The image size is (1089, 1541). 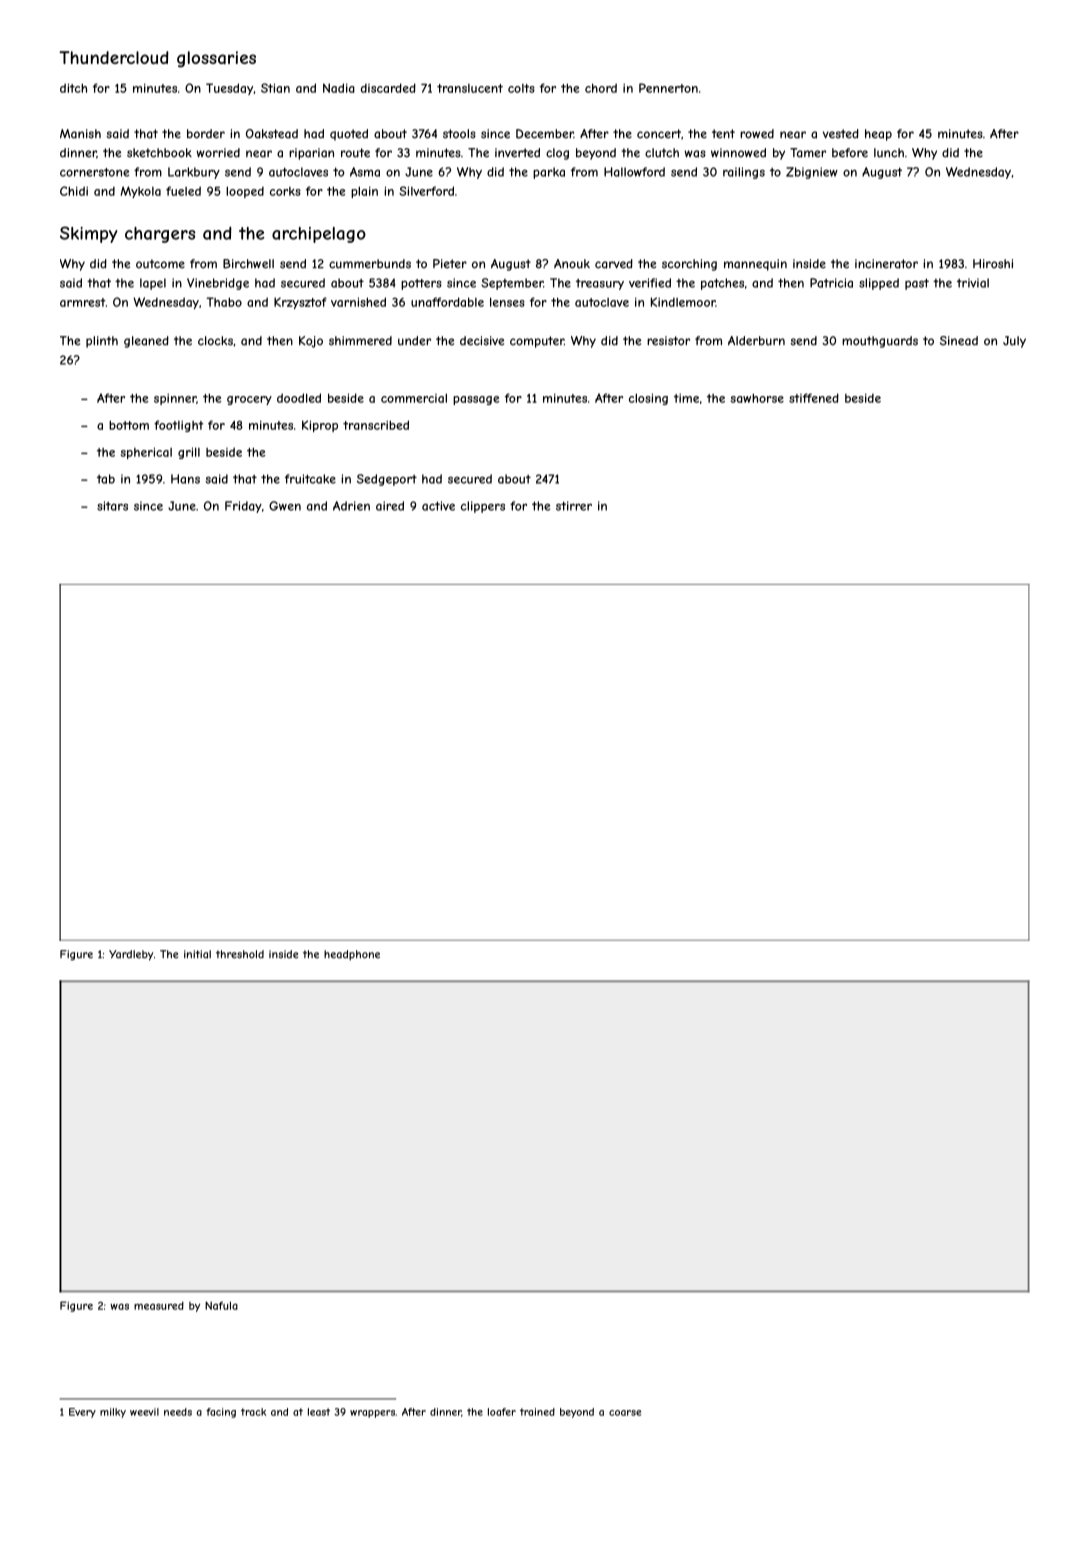 What do you see at coordinates (94, 172) in the document?
I see `cornerstone` at bounding box center [94, 172].
